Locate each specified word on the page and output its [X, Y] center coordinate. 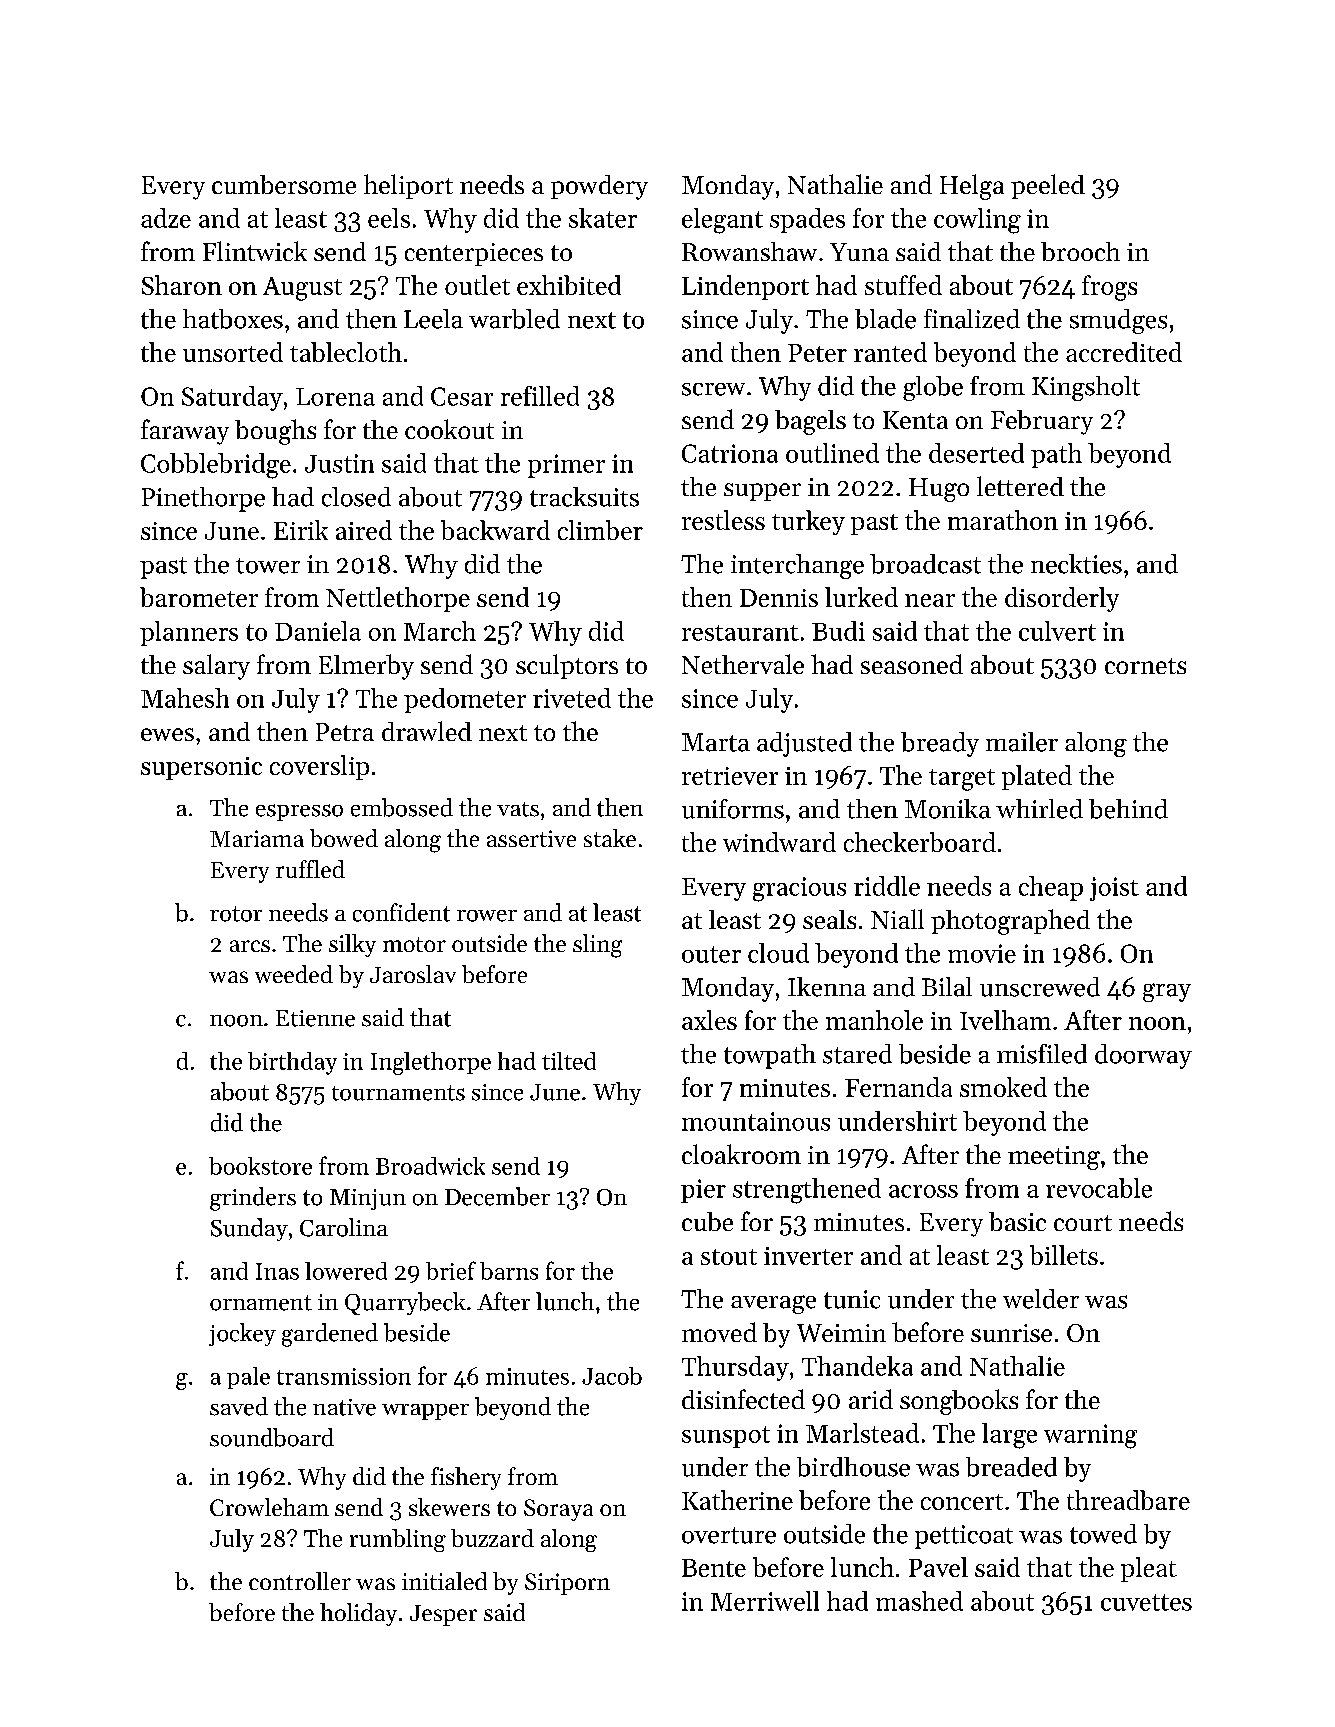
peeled [1048, 186]
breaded [1011, 1467]
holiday [358, 1614]
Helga [972, 187]
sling [597, 946]
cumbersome [284, 184]
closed [356, 497]
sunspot [726, 1437]
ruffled [310, 869]
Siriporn [567, 1584]
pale [248, 1378]
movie [982, 953]
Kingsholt [1086, 388]
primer [566, 466]
